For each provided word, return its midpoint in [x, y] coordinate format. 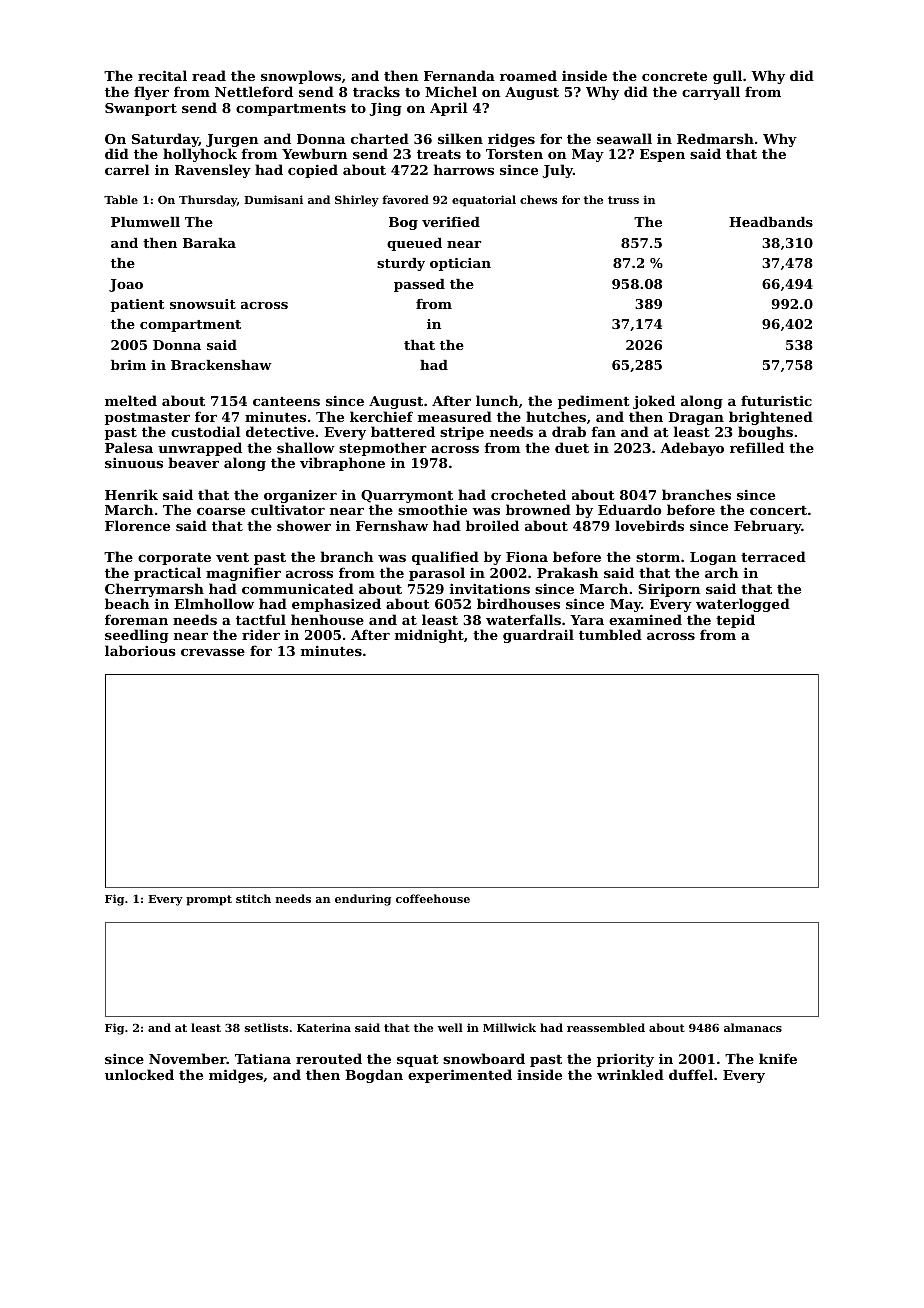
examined [645, 619]
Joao [126, 285]
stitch [253, 898]
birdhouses [518, 603]
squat [418, 1061]
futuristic [776, 400]
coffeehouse [433, 898]
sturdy [401, 264]
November [188, 1058]
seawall [624, 138]
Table [121, 199]
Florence [137, 525]
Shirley [357, 201]
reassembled [606, 1027]
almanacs [753, 1027]
